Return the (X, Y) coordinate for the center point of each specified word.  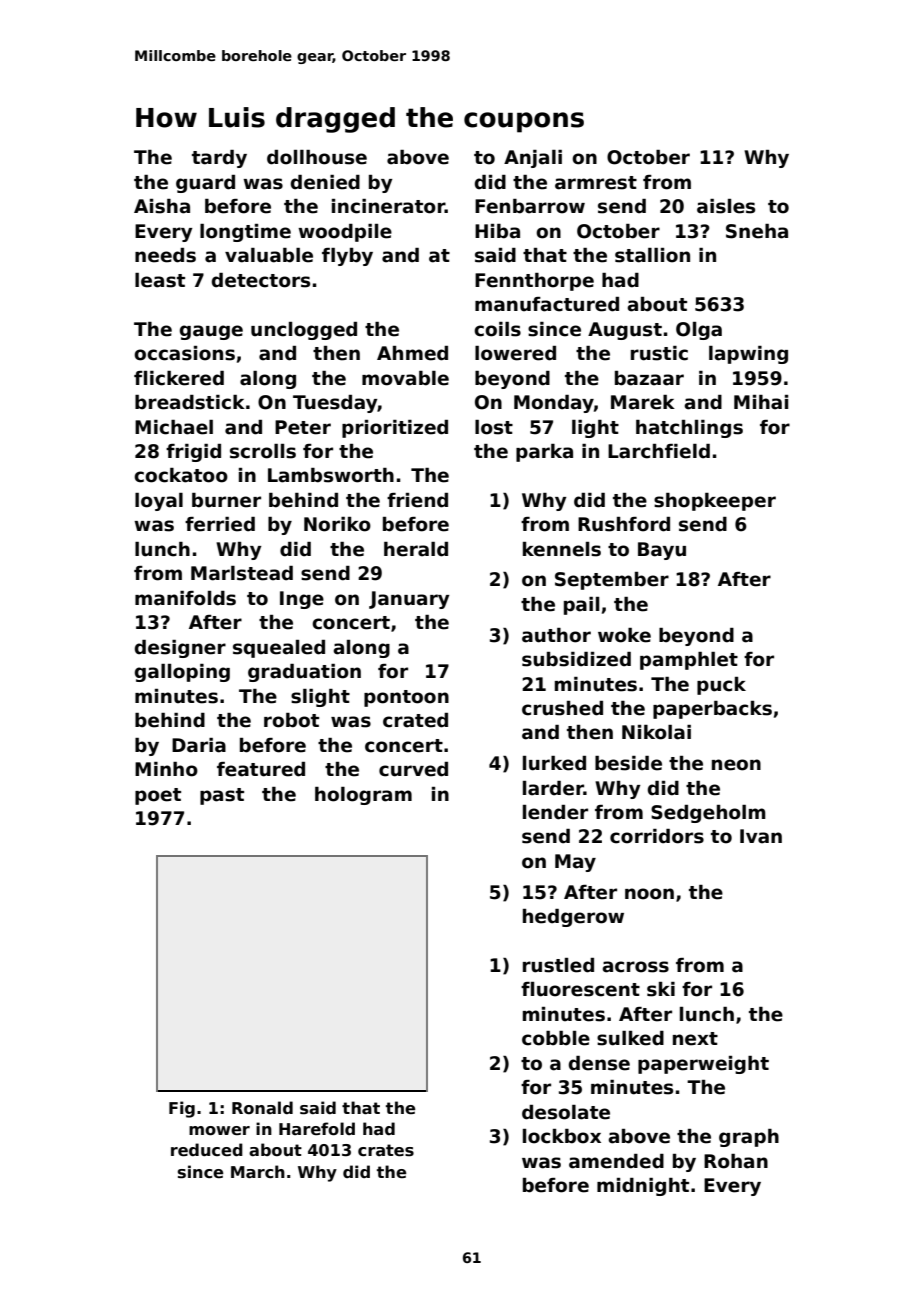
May (575, 863)
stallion (652, 255)
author (556, 635)
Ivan (761, 836)
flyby (347, 257)
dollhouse (317, 157)
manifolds (185, 598)
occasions (184, 353)
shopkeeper (715, 502)
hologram (363, 796)
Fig (182, 1109)
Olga (699, 331)
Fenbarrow (530, 206)
